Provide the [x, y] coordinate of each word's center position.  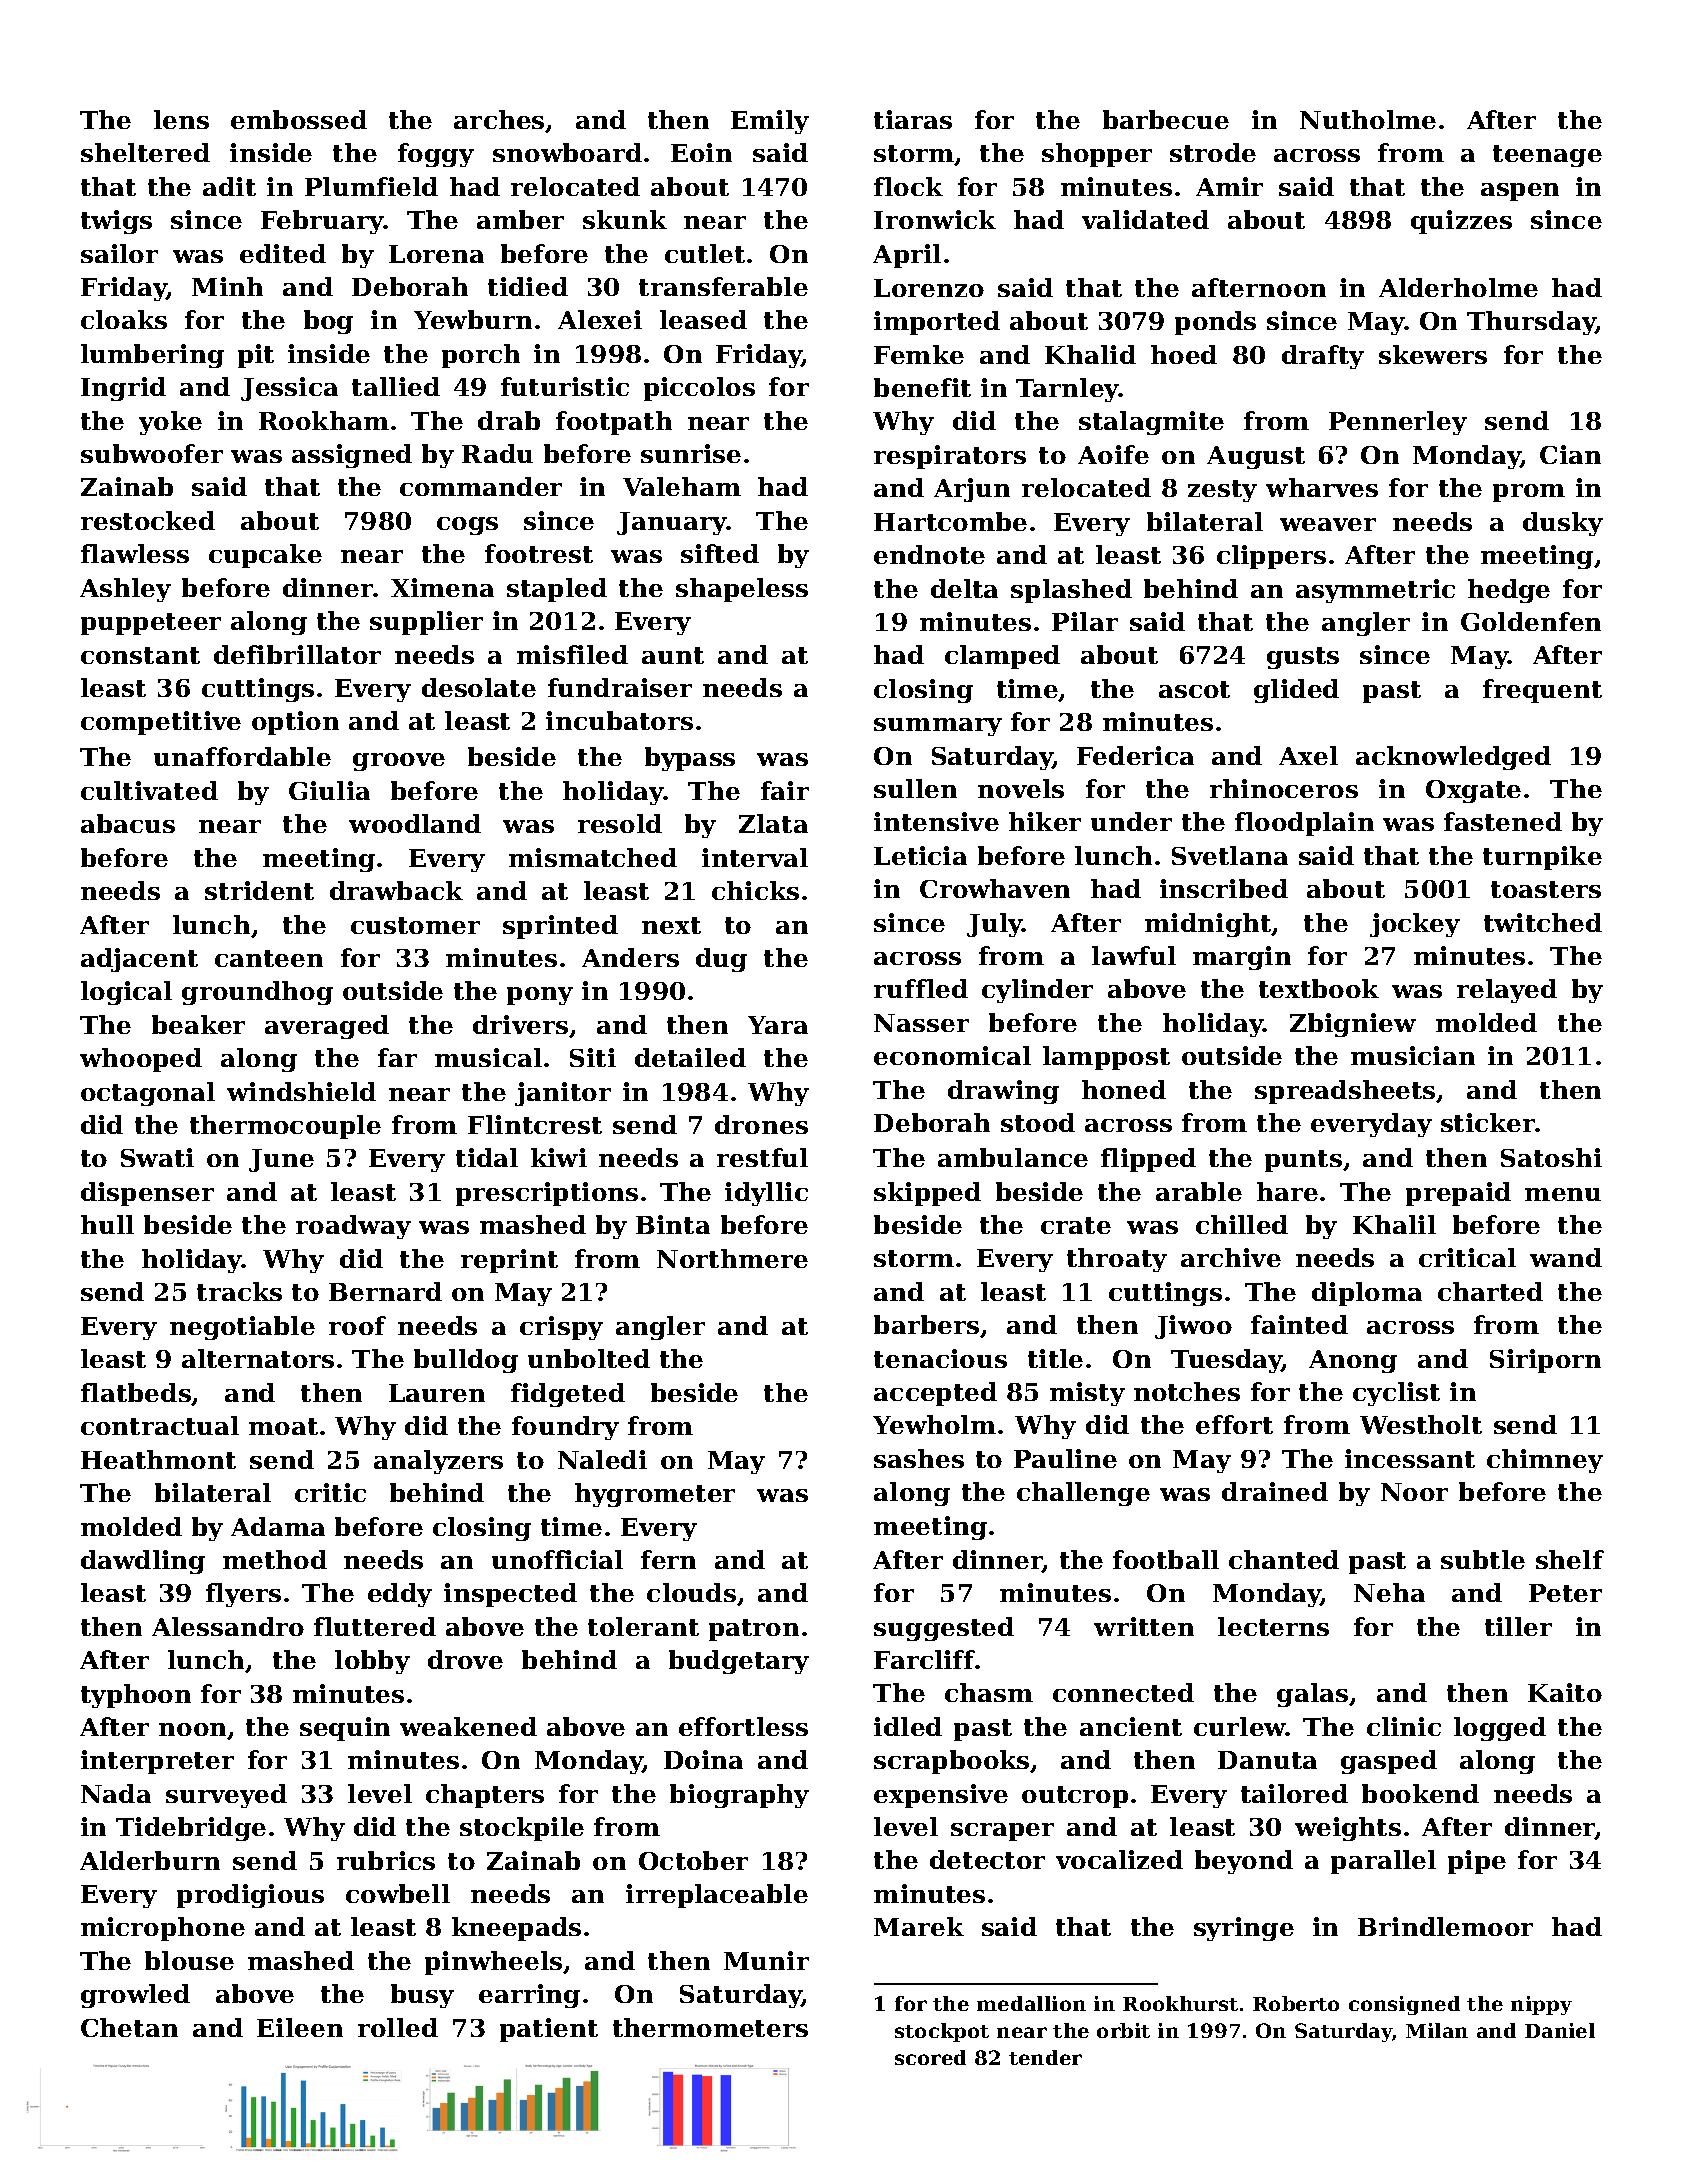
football [1166, 1559]
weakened [468, 1726]
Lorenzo [929, 288]
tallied [396, 386]
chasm [989, 1692]
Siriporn [1545, 1361]
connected [1123, 1692]
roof [357, 1325]
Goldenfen [1531, 621]
